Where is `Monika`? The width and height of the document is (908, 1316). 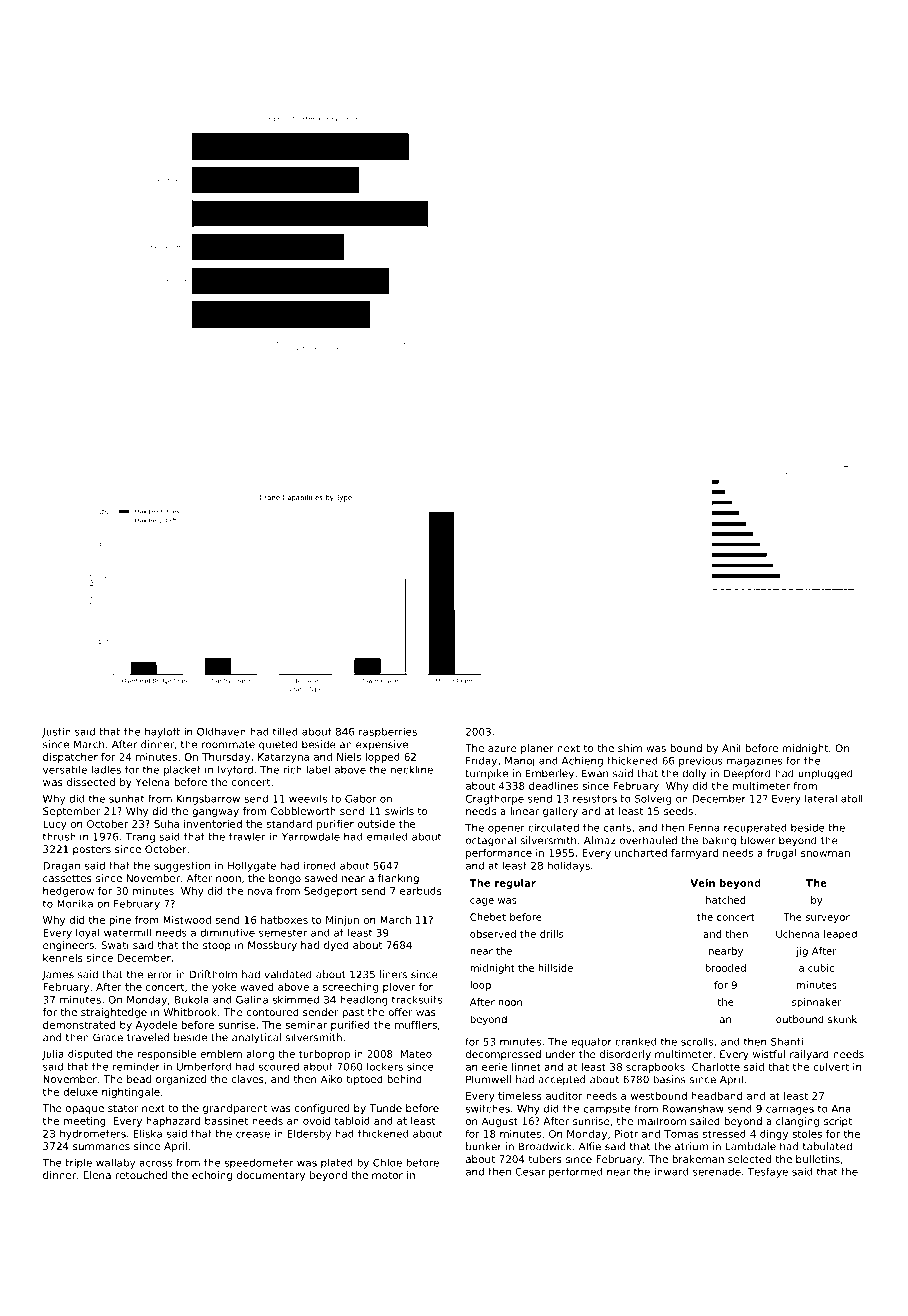 Monika is located at coordinates (75, 903).
